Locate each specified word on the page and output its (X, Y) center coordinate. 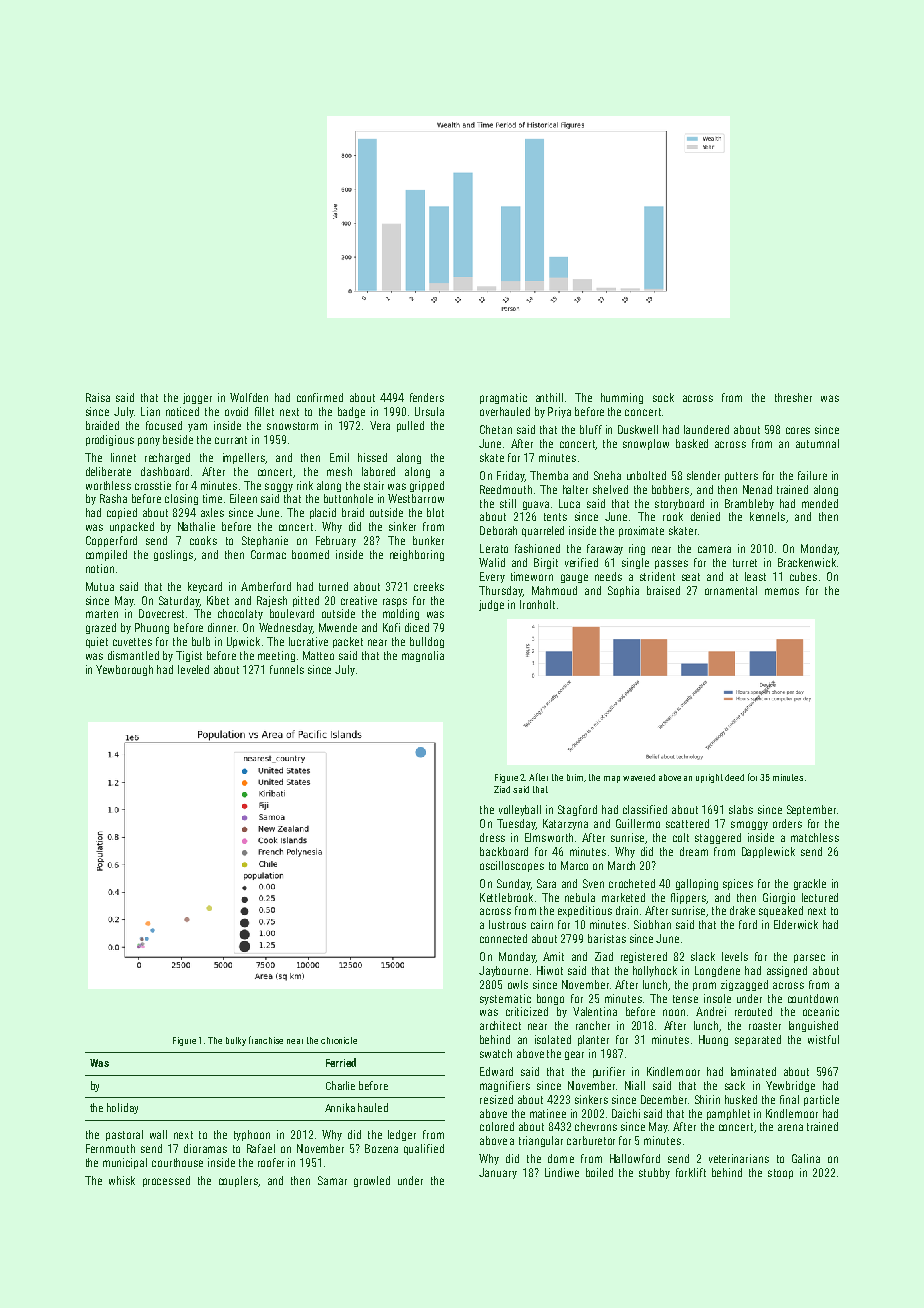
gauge (574, 578)
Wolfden (249, 397)
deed (734, 777)
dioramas (205, 1148)
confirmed (320, 397)
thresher (793, 397)
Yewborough (124, 670)
